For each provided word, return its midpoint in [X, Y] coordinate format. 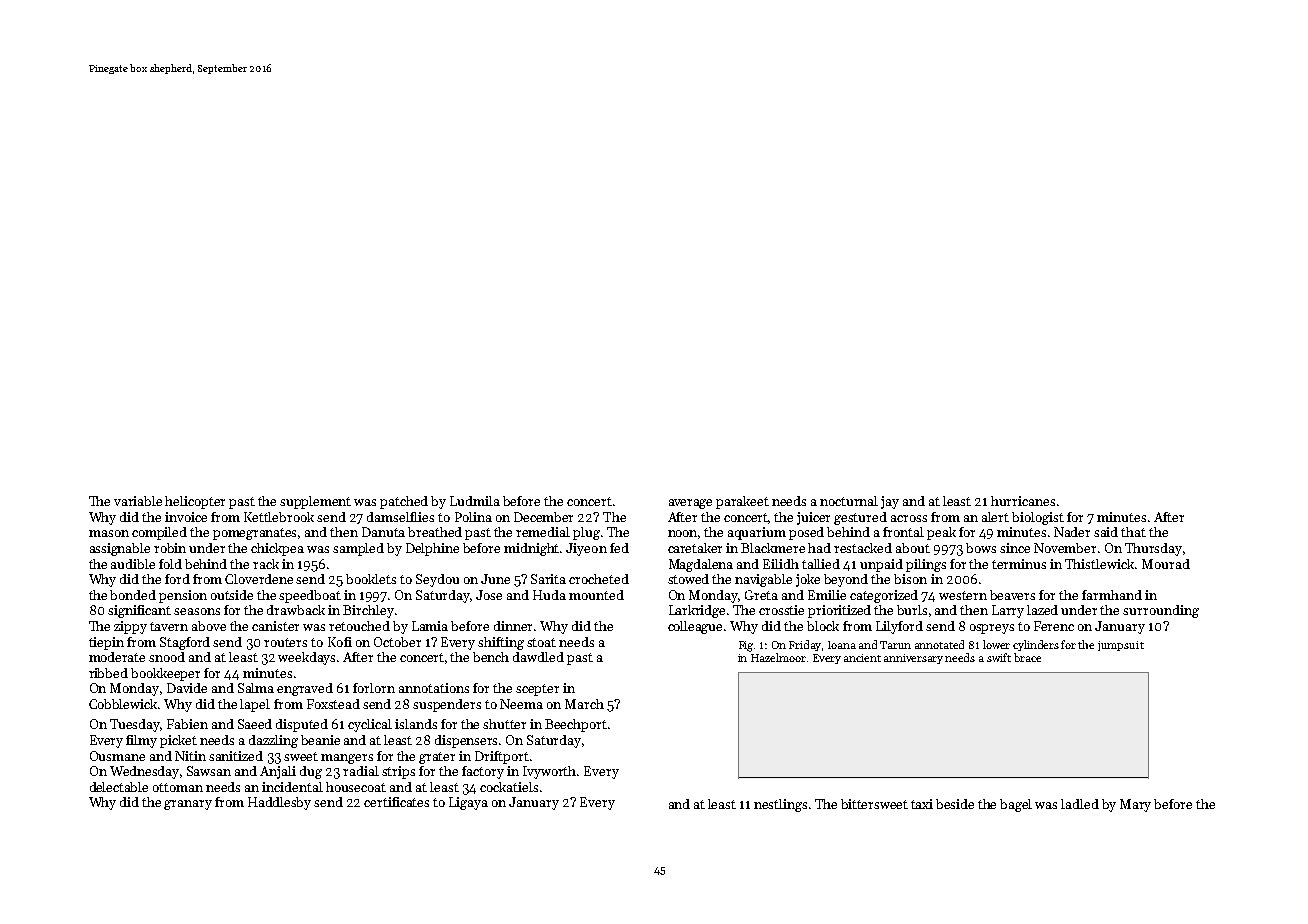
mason [109, 533]
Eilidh [781, 564]
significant [139, 611]
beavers [1012, 595]
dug [311, 772]
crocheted [599, 579]
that [1133, 532]
